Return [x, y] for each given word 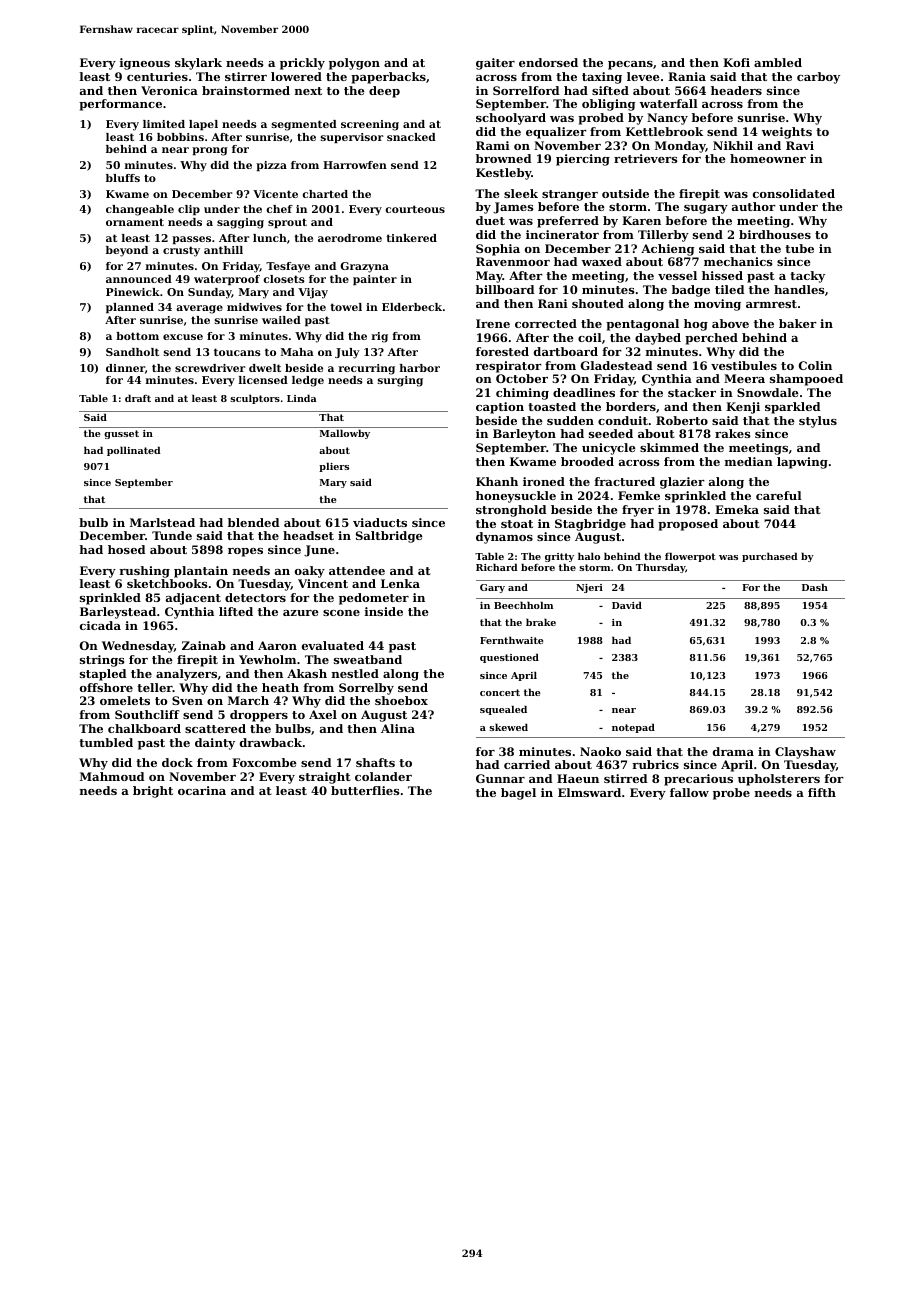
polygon [354, 64]
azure [301, 613]
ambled [778, 62]
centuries [157, 76]
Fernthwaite [512, 640]
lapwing [802, 463]
